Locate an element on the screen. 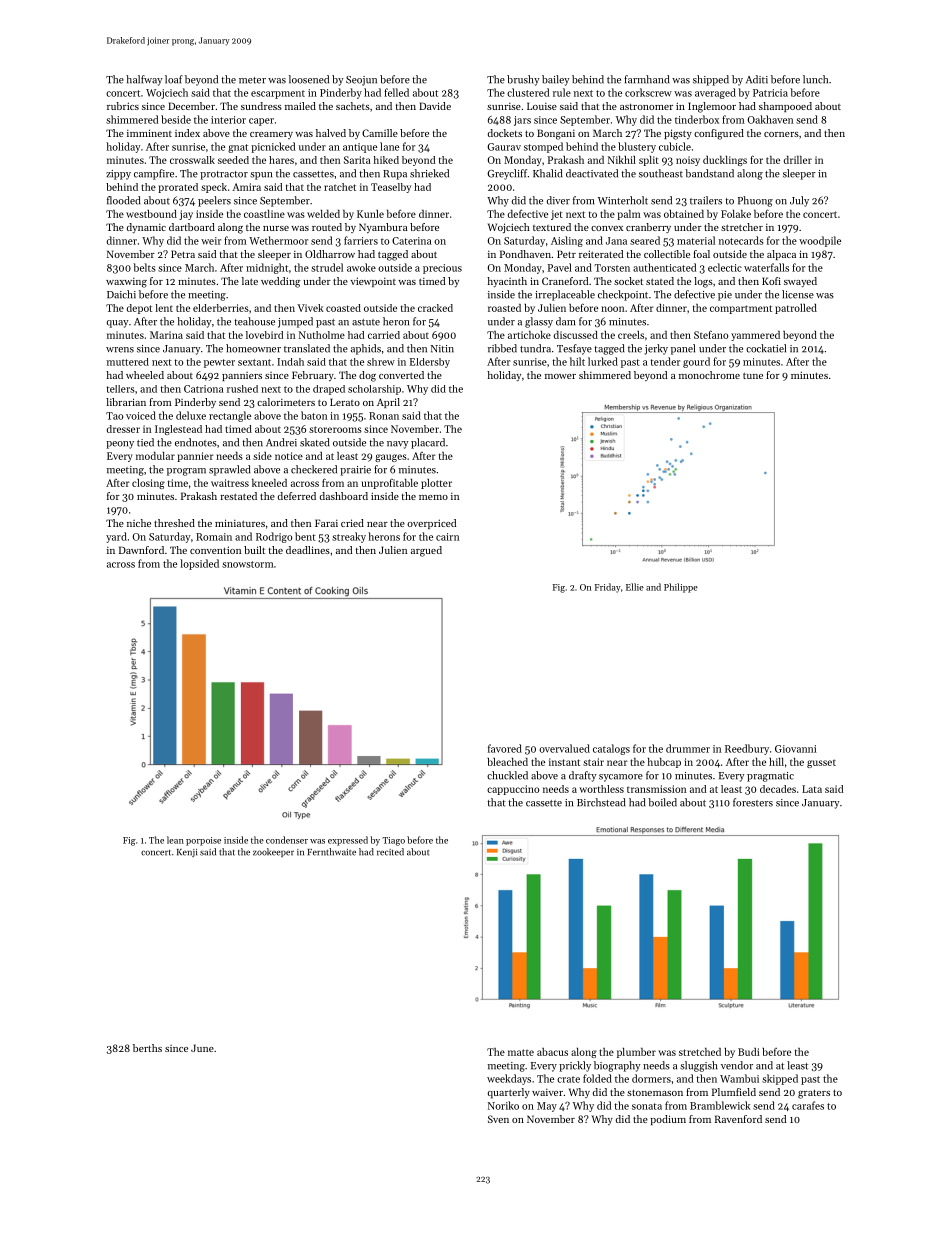 The width and height of the screenshot is (952, 1233). cairn is located at coordinates (447, 537).
